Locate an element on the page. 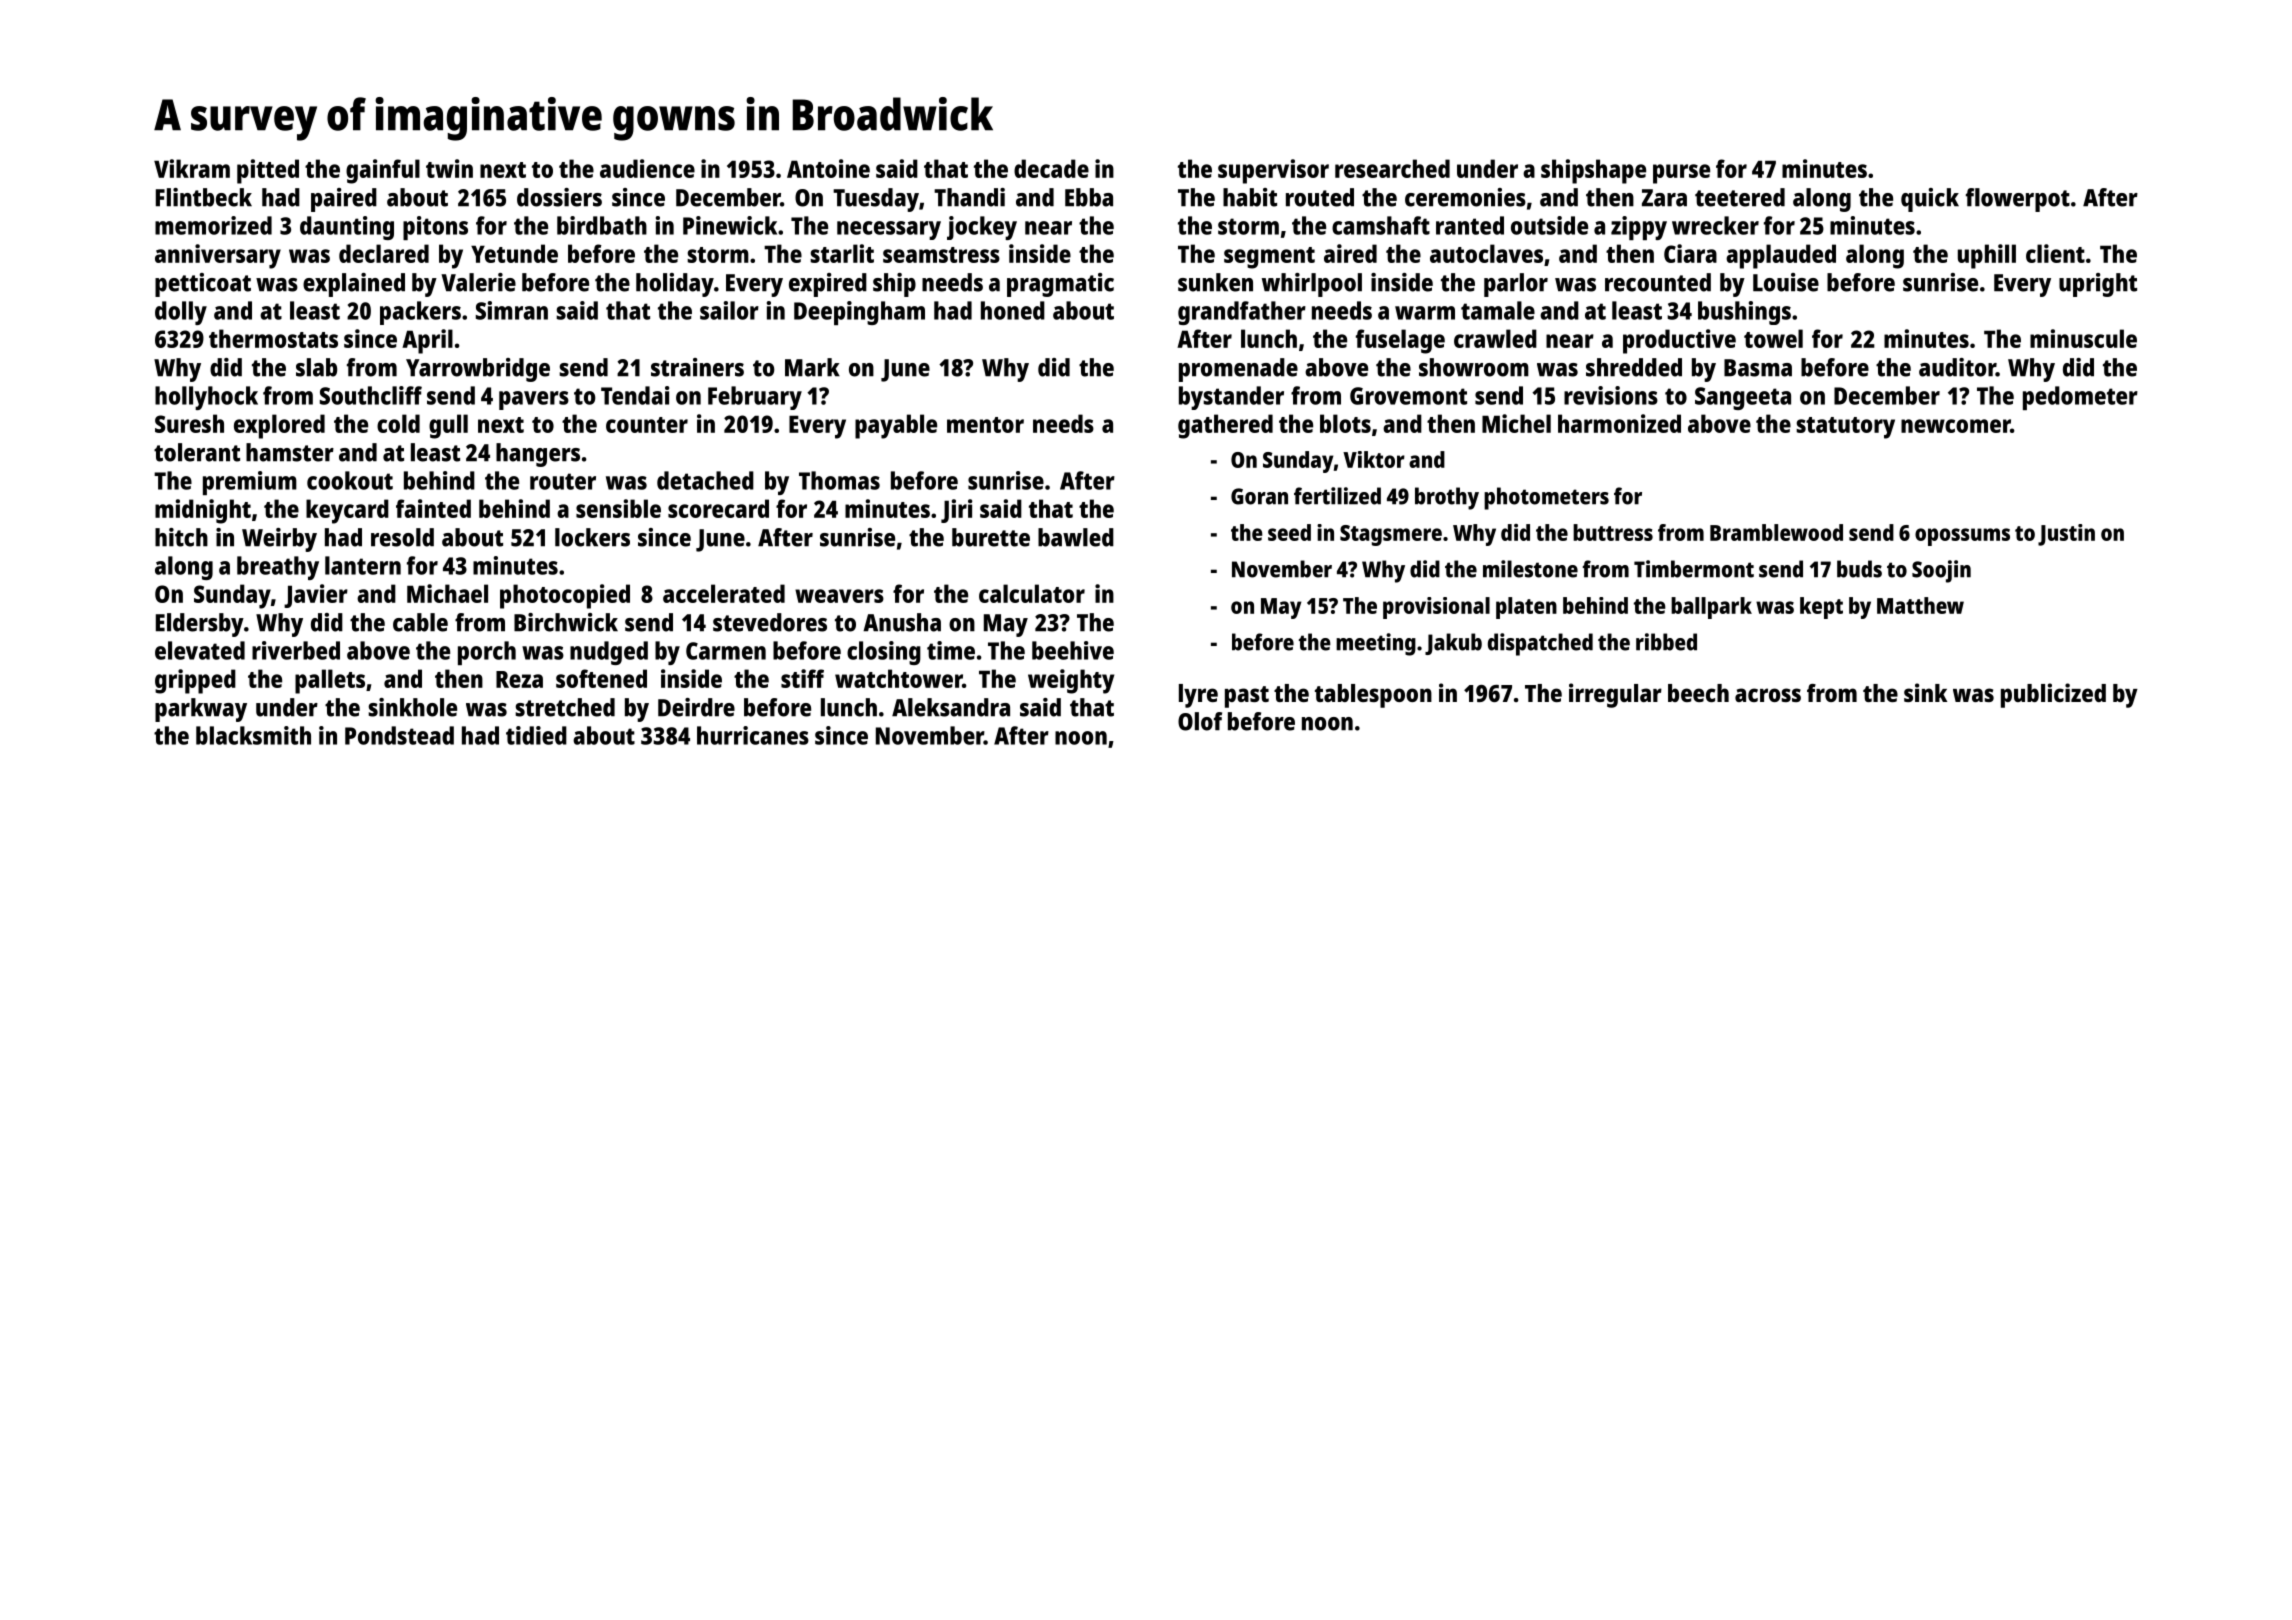 This page has height=1620, width=2292. tablespoon is located at coordinates (1373, 696).
